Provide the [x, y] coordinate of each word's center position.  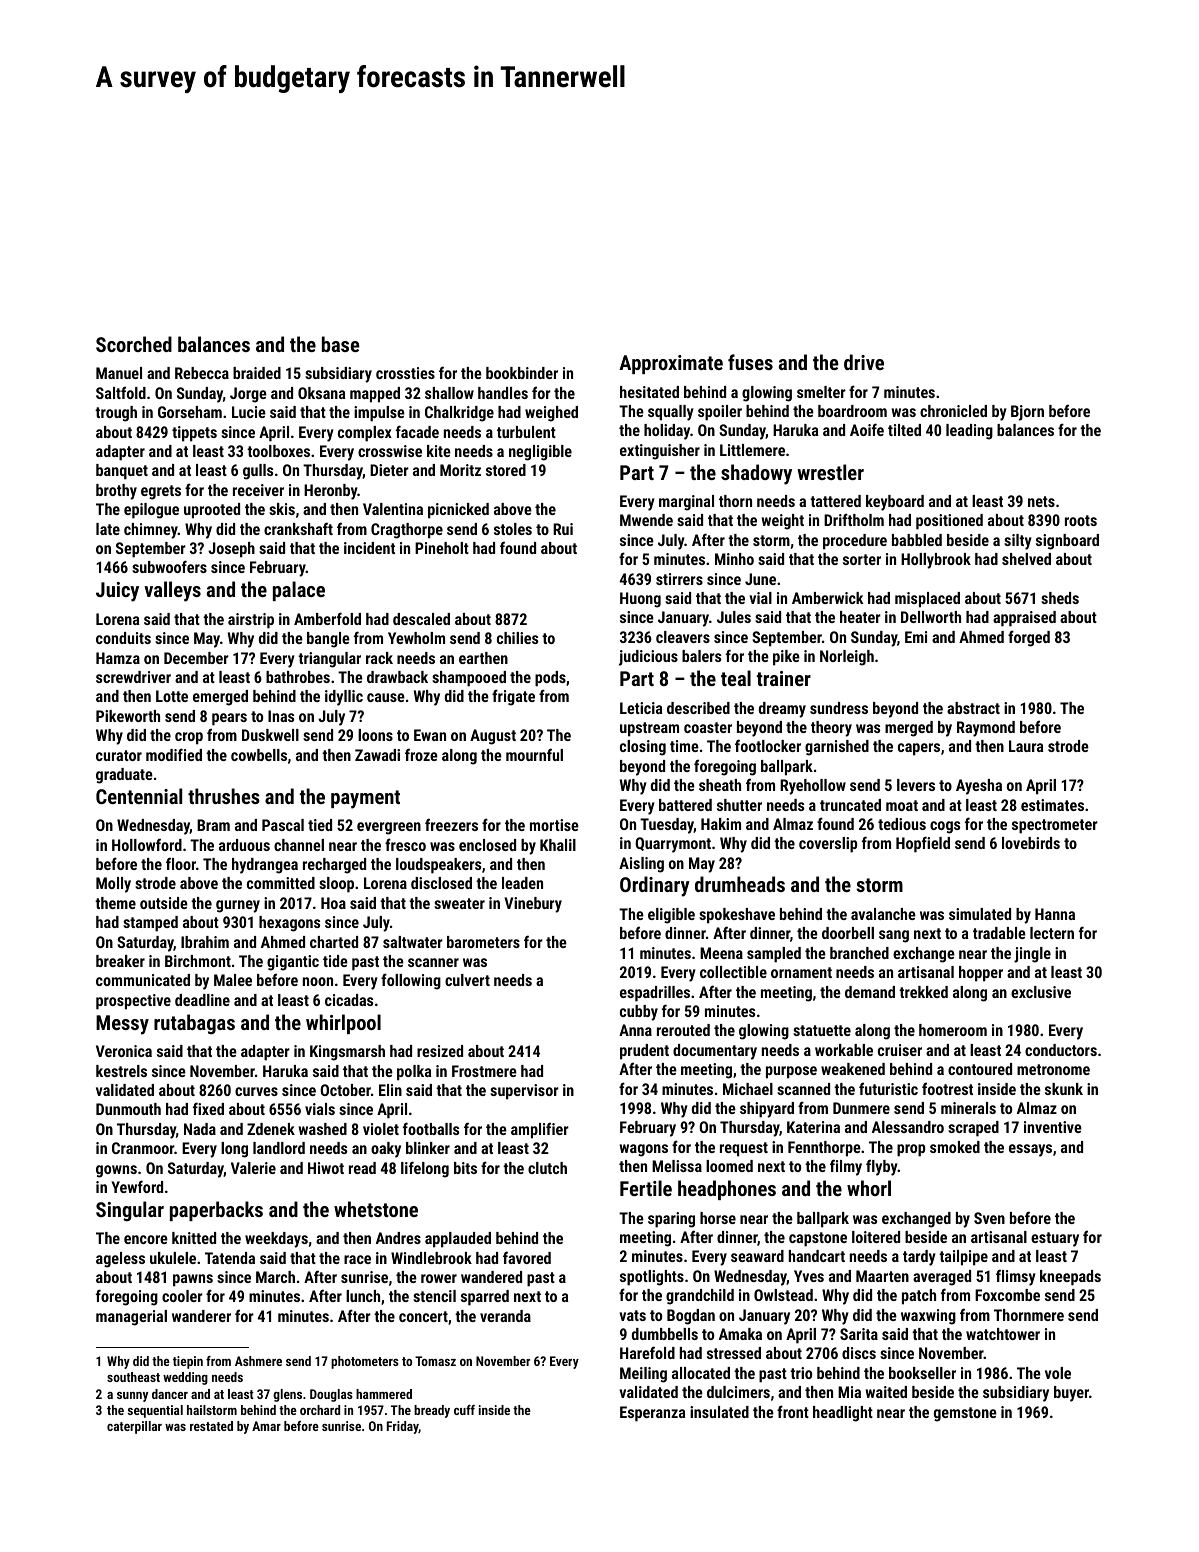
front [793, 1411]
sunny [132, 1397]
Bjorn [1027, 413]
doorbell [848, 933]
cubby [639, 1013]
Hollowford [147, 844]
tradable [999, 933]
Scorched [134, 344]
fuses [750, 362]
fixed [208, 1108]
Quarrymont [673, 845]
